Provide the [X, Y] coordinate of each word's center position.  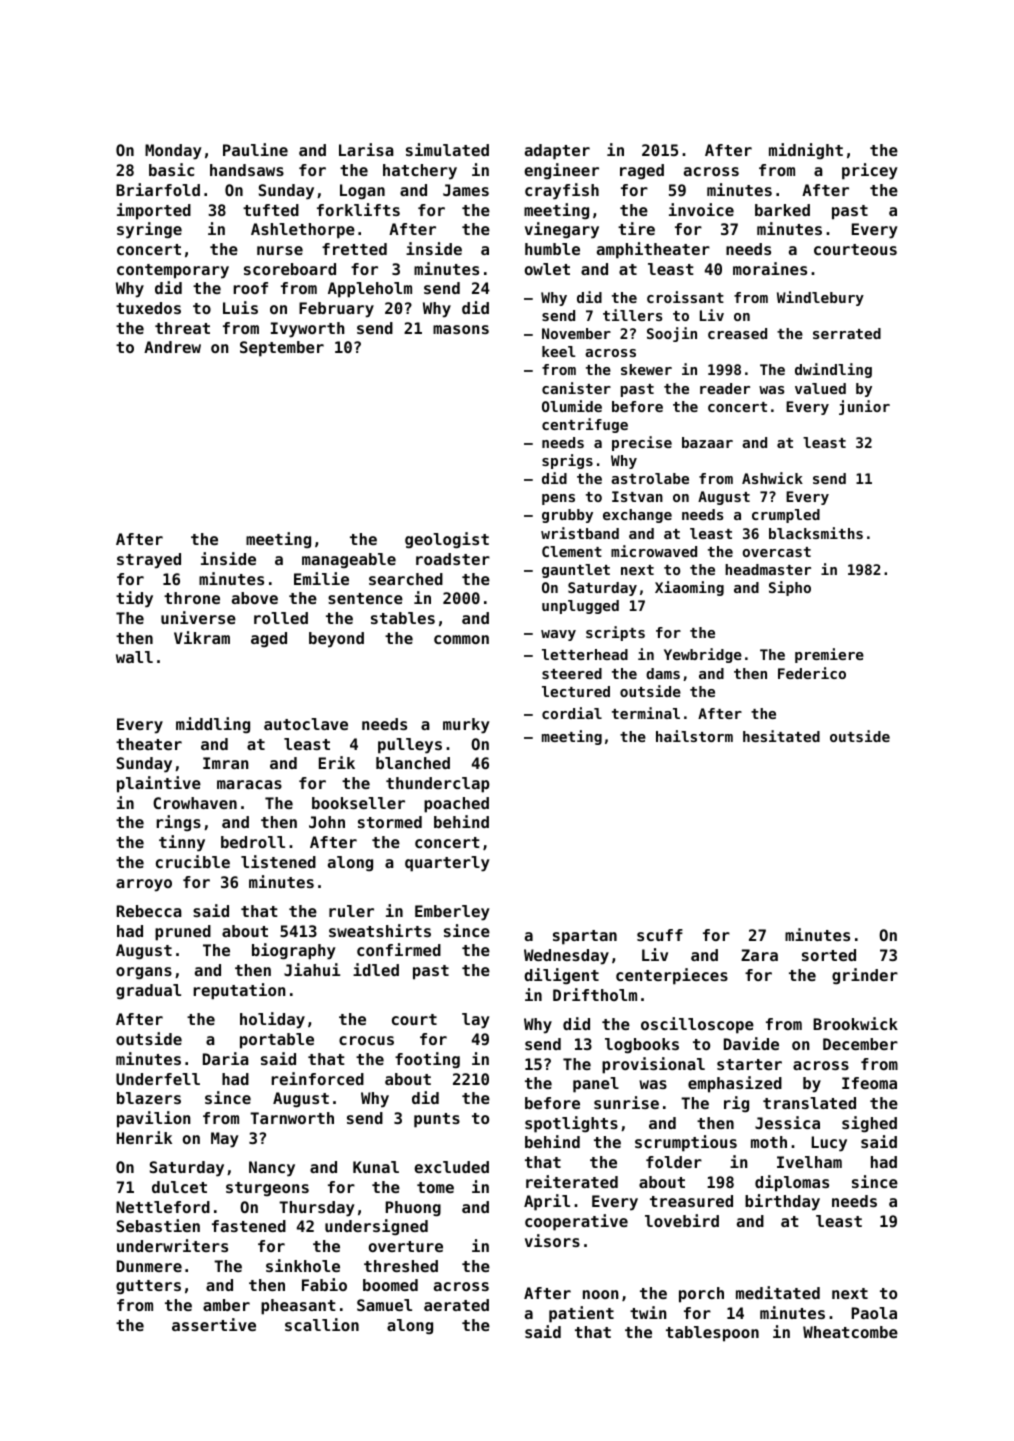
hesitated [781, 736]
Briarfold [158, 189]
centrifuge [585, 425]
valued [820, 388]
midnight [806, 151]
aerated [456, 1305]
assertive [214, 1324]
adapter [557, 152]
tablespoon [712, 1334]
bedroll [253, 842]
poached [456, 805]
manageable [349, 560]
